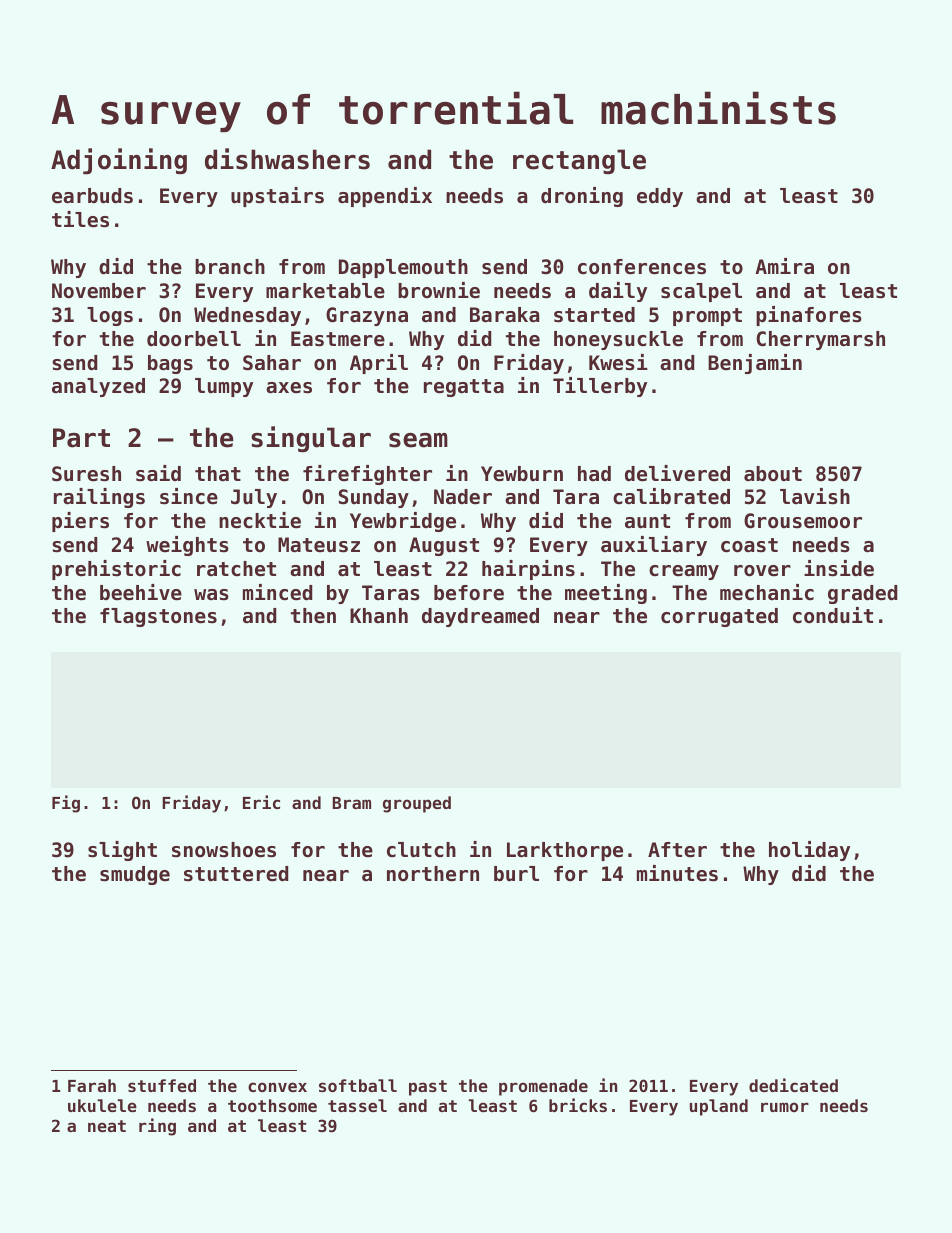 This document has width=952, height=1233. I want to click on slight, so click(122, 851).
